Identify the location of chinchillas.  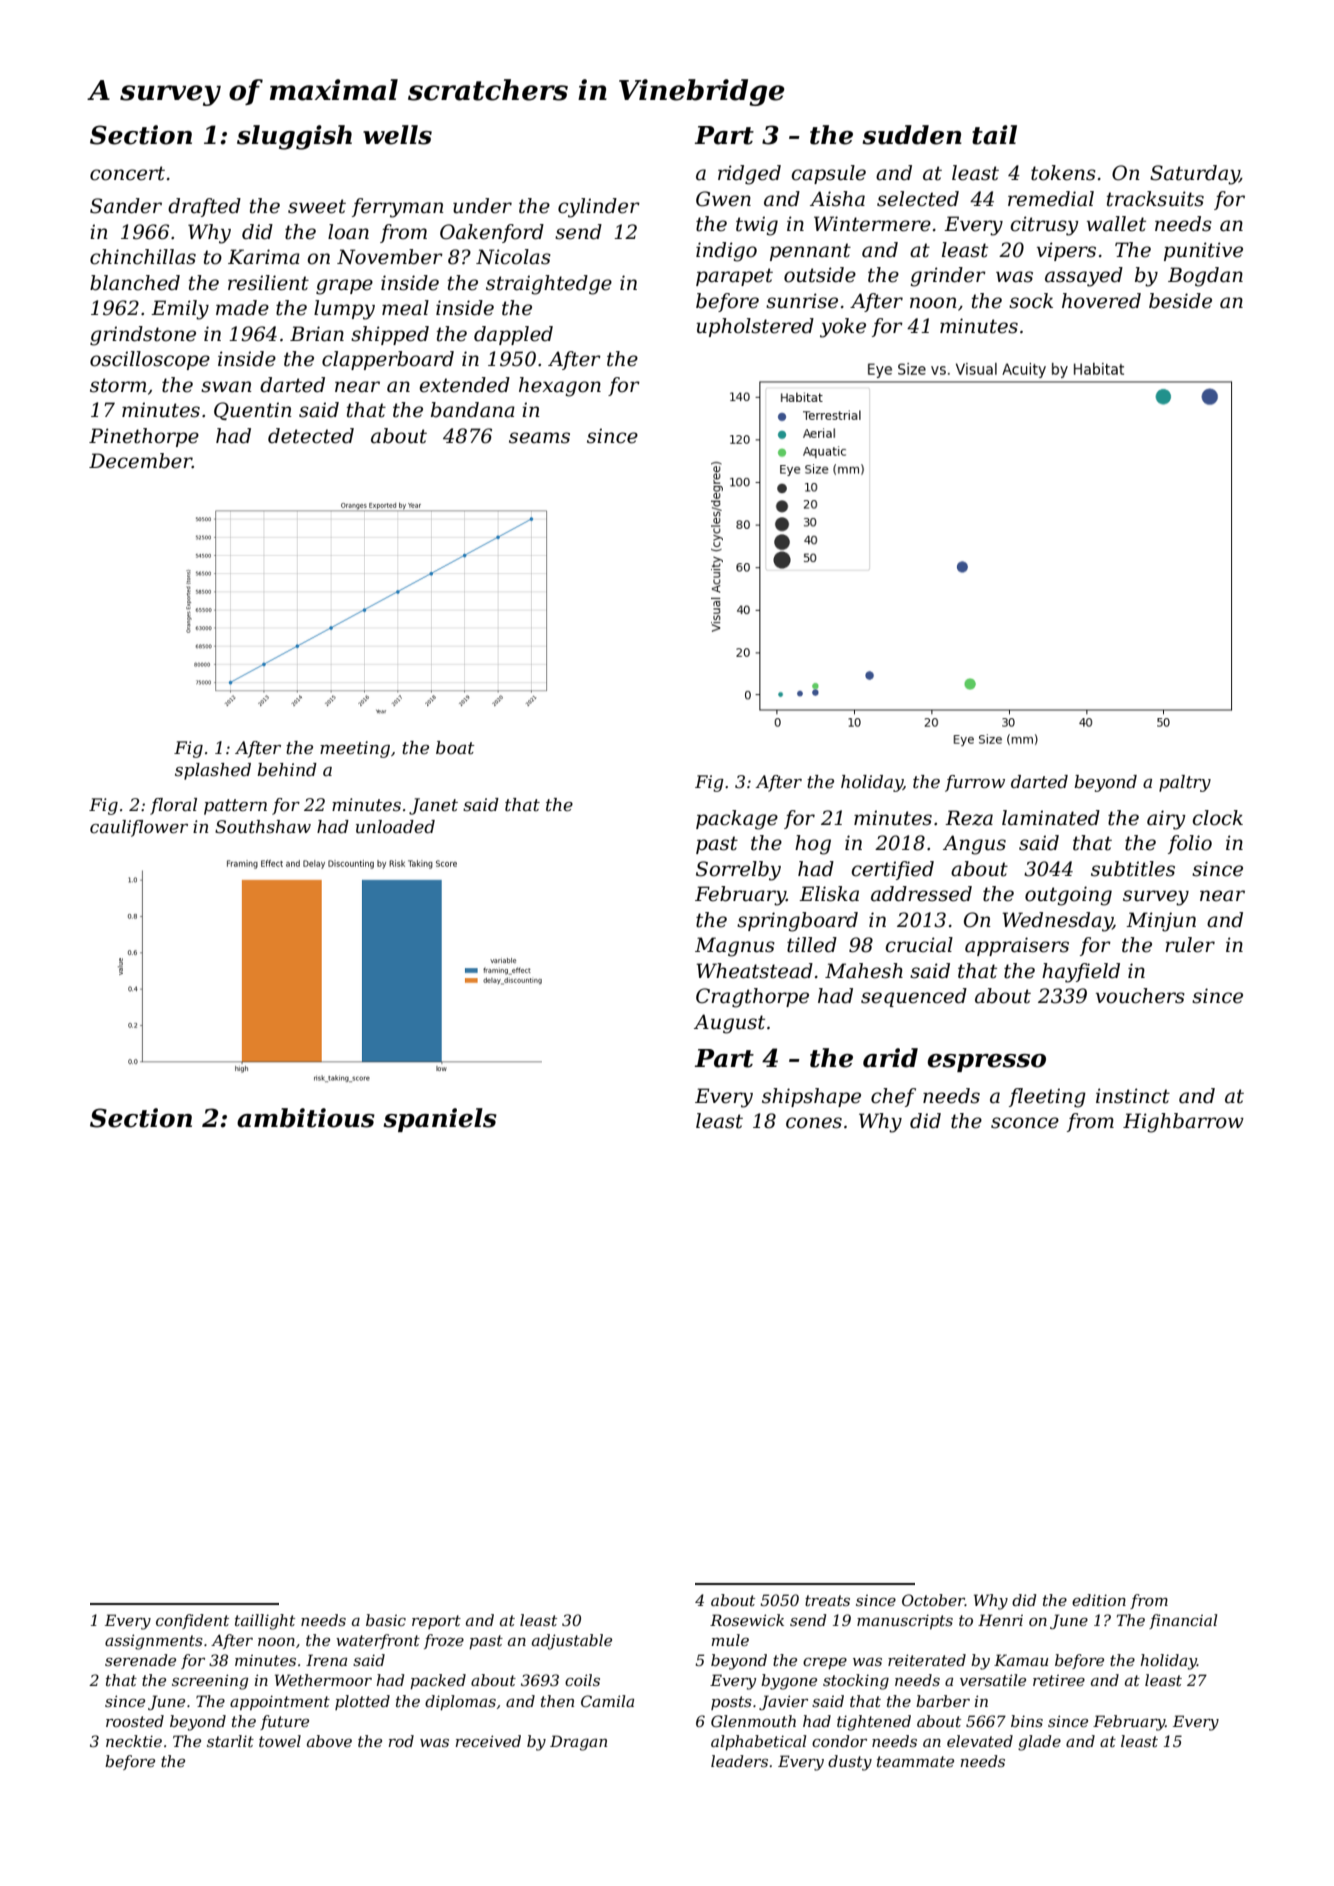
(143, 257).
